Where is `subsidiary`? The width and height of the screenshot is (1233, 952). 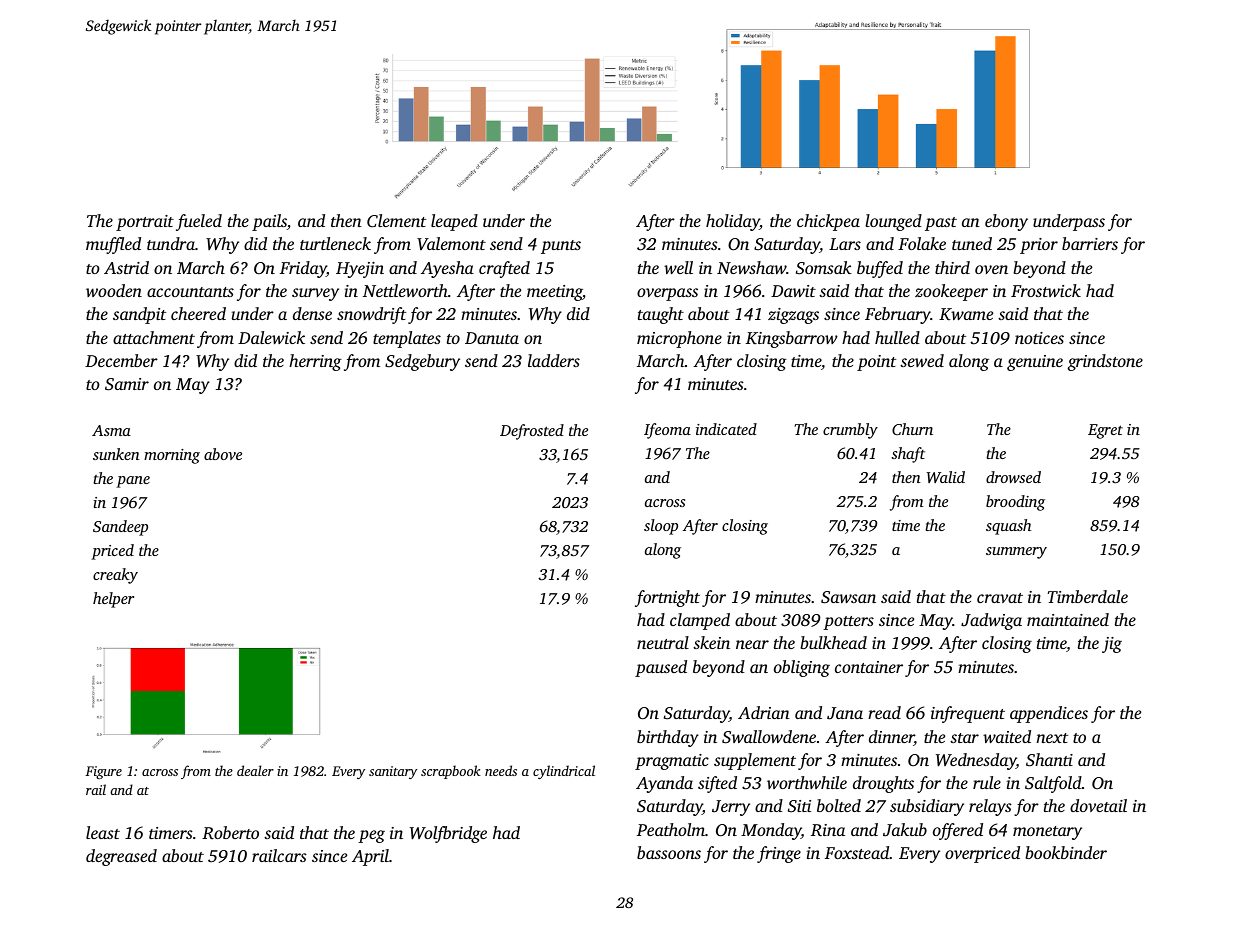
subsidiary is located at coordinates (927, 807).
